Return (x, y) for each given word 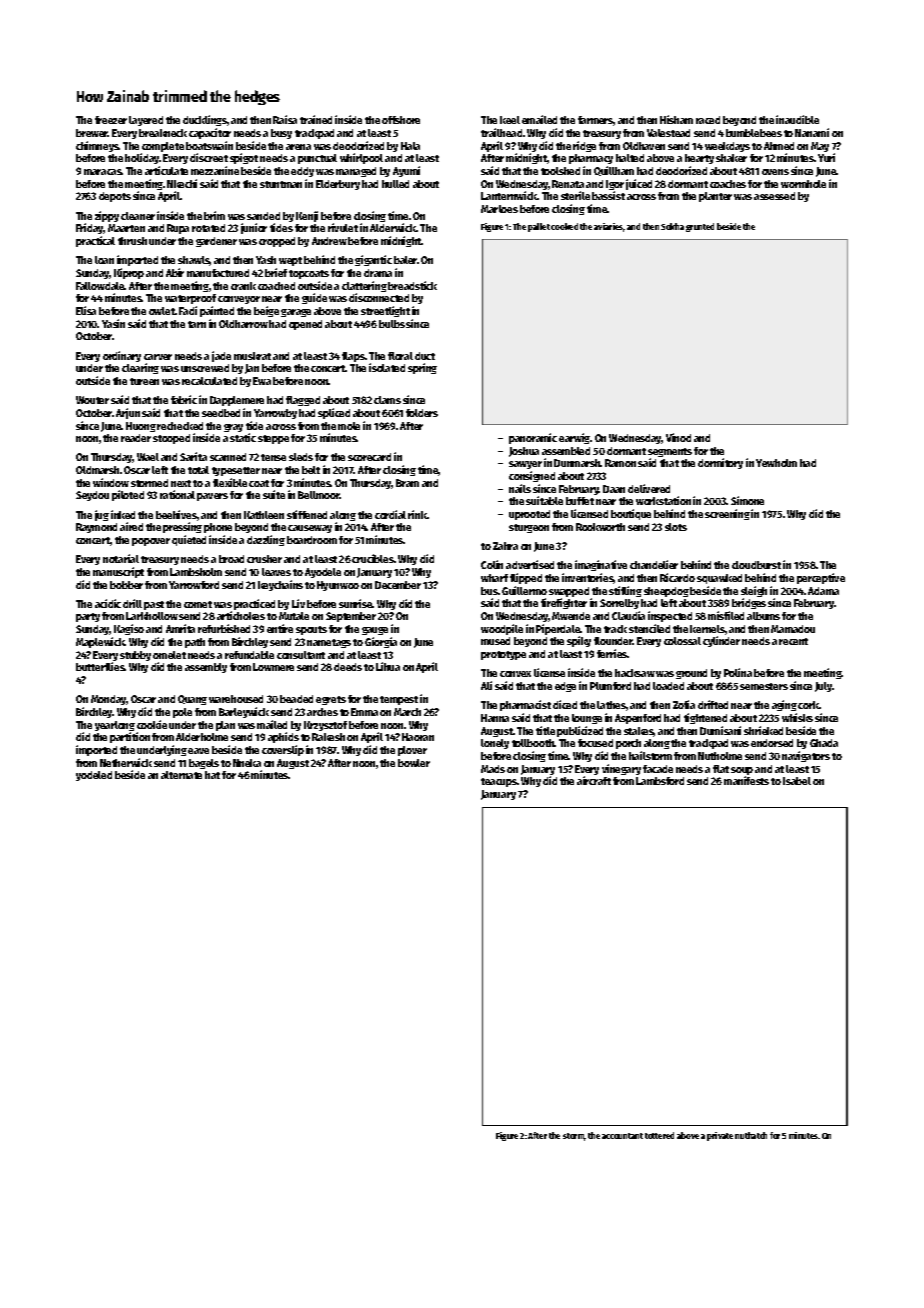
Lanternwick (509, 195)
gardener (216, 242)
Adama (823, 591)
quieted (189, 540)
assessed (774, 196)
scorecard (369, 457)
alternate (181, 775)
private (720, 1136)
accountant (622, 1136)
